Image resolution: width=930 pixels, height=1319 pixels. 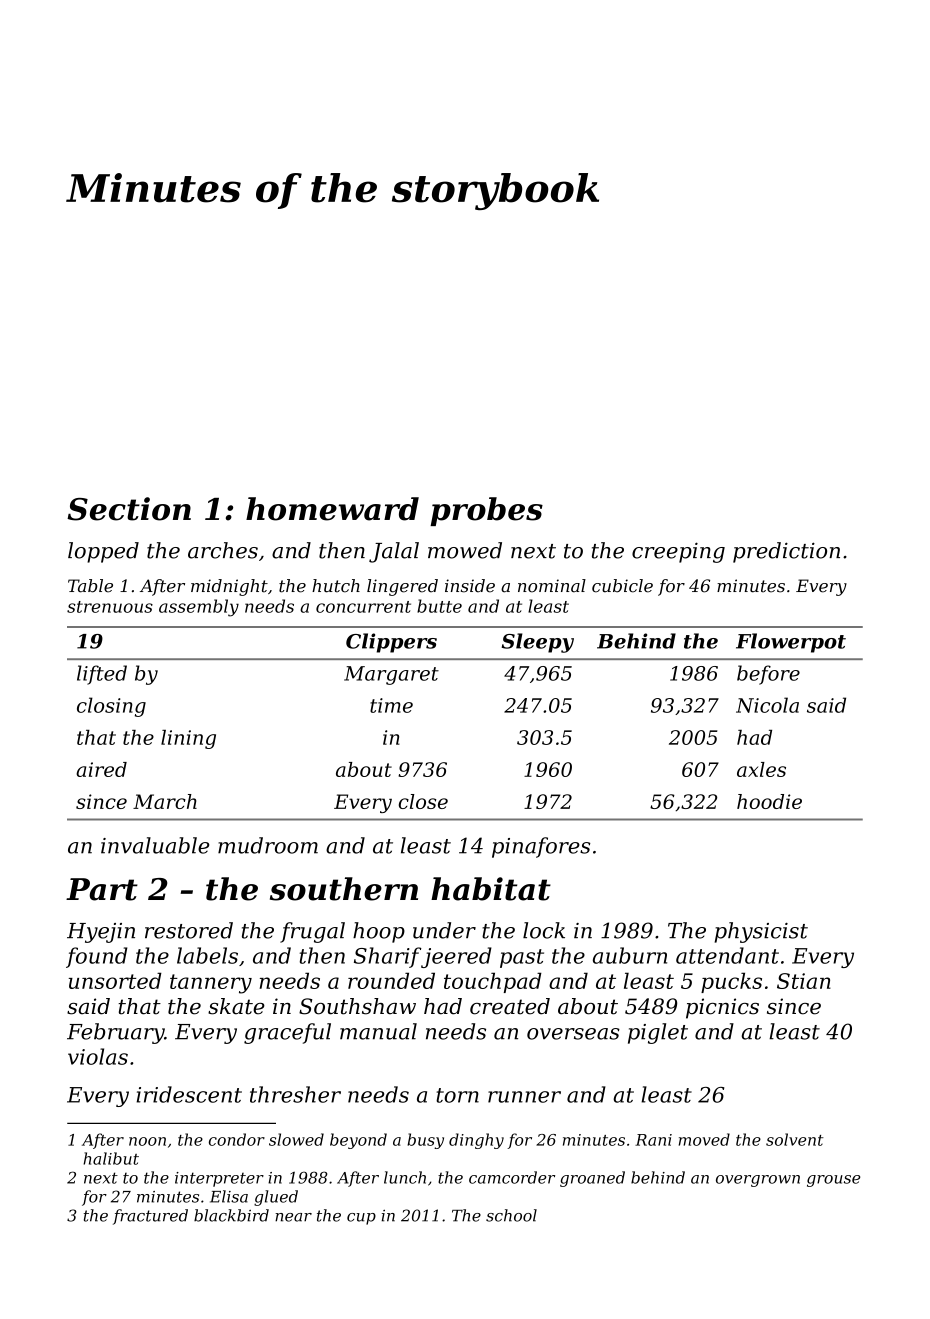 What do you see at coordinates (236, 1006) in the page?
I see `skate` at bounding box center [236, 1006].
